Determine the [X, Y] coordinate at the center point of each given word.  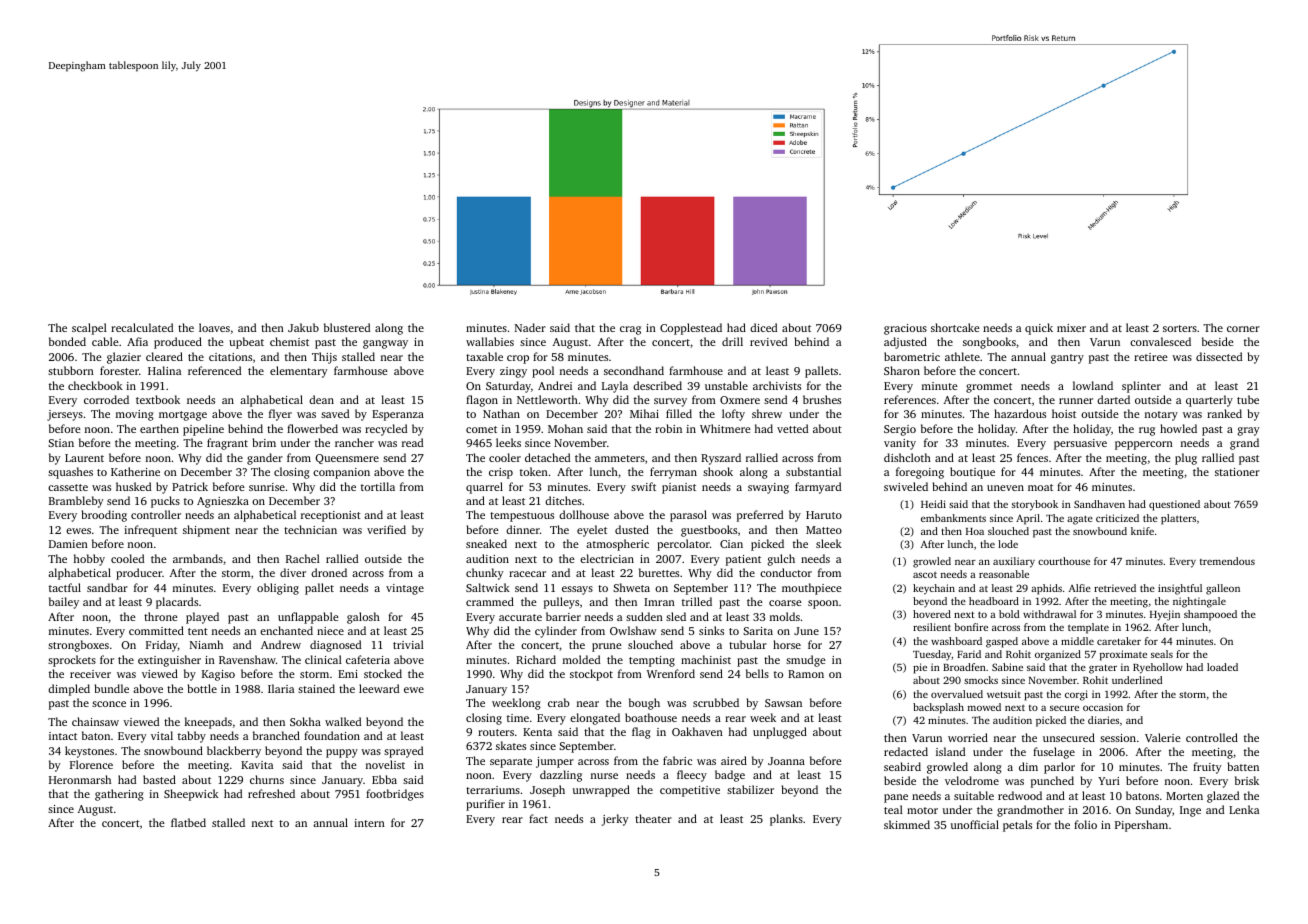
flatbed [188, 822]
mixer [1071, 328]
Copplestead [691, 329]
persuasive [1080, 444]
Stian [61, 443]
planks [786, 820]
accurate [520, 617]
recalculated [142, 327]
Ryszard [721, 459]
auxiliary [1014, 562]
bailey [64, 603]
